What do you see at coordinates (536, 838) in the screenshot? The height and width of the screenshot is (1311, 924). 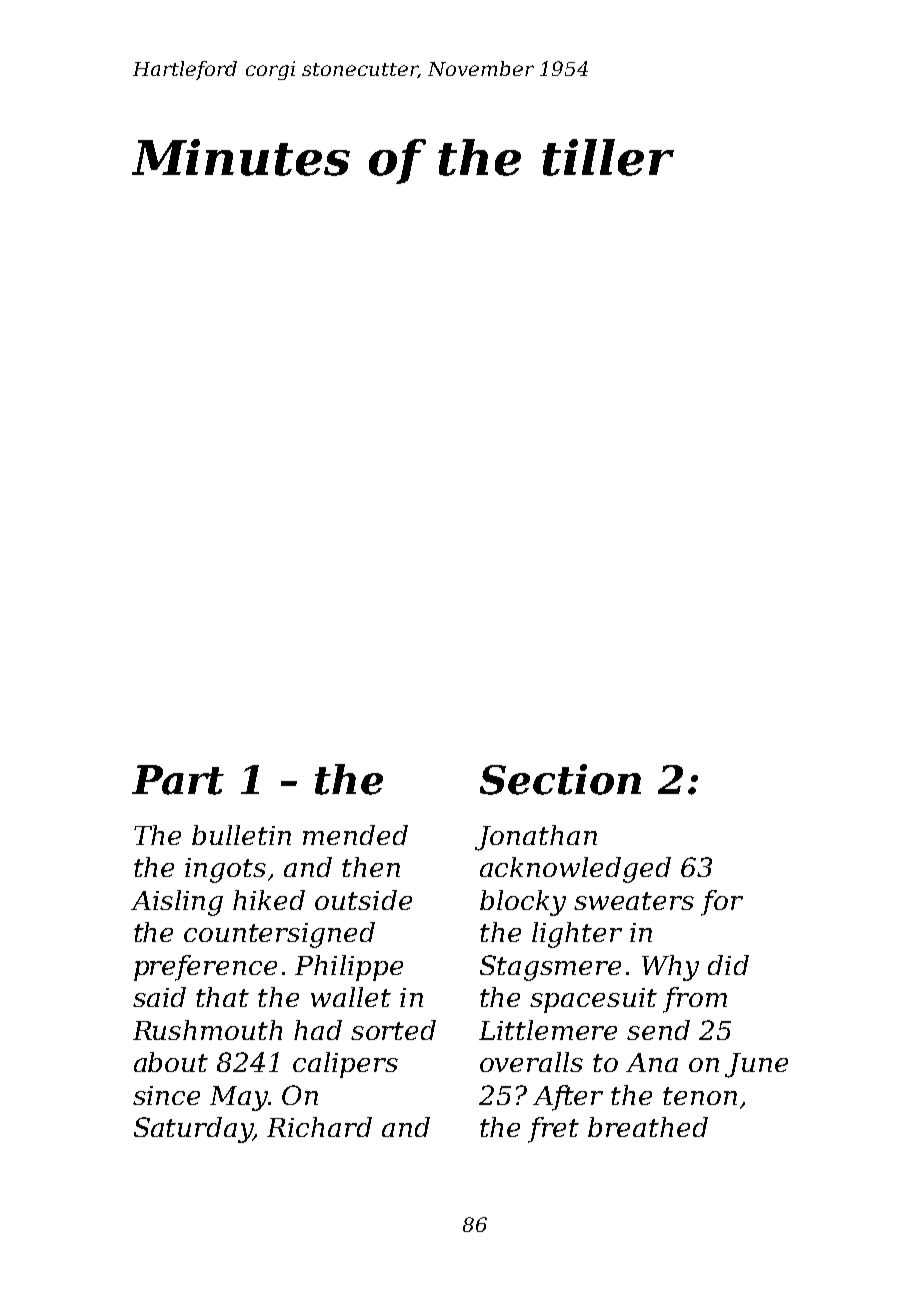 I see `Jonathan` at bounding box center [536, 838].
